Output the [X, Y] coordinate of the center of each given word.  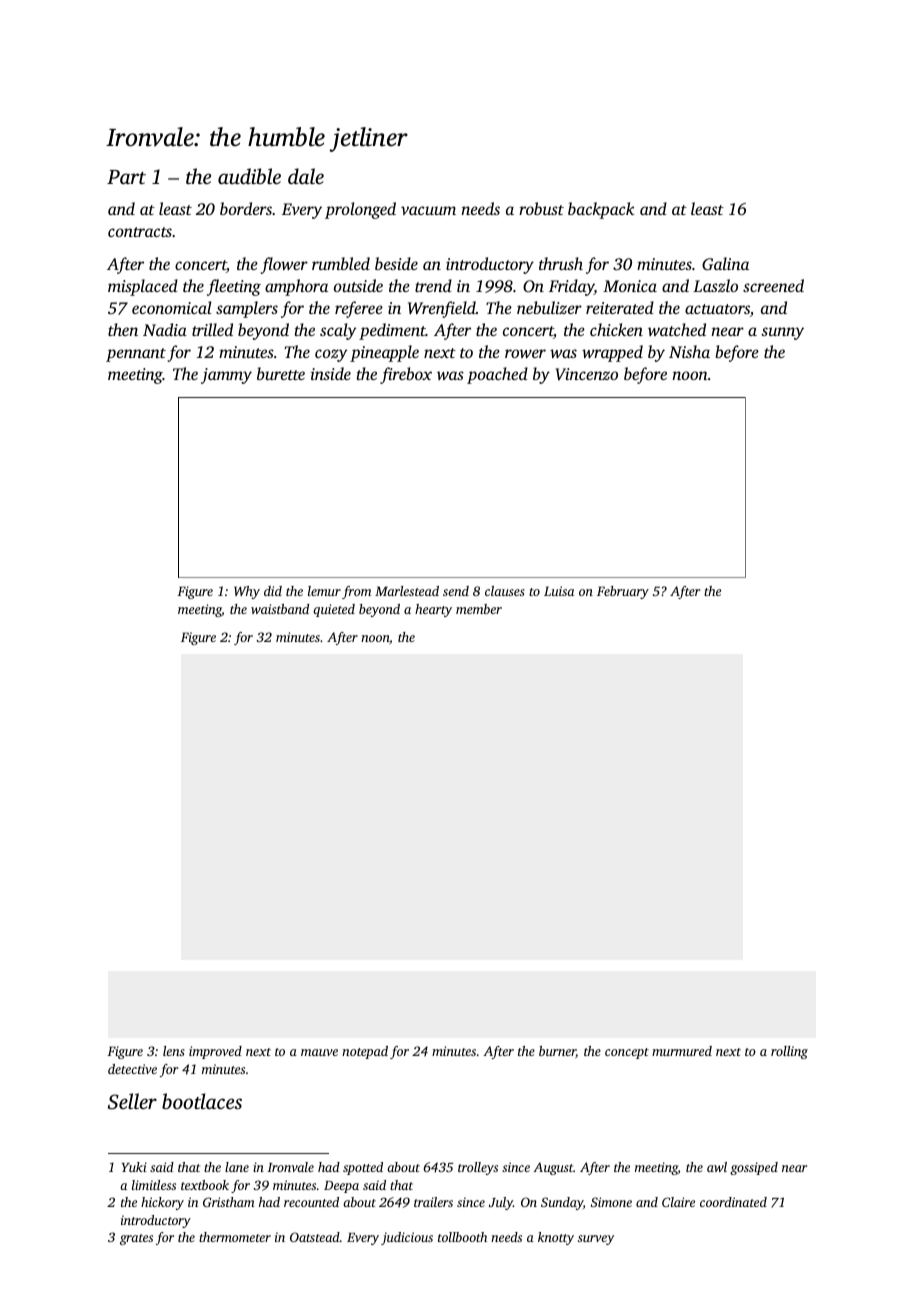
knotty [556, 1238]
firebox [406, 375]
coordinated [733, 1202]
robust [541, 208]
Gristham [229, 1202]
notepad [365, 1052]
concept [627, 1053]
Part [126, 177]
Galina [725, 264]
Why [247, 592]
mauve [319, 1052]
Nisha [689, 351]
